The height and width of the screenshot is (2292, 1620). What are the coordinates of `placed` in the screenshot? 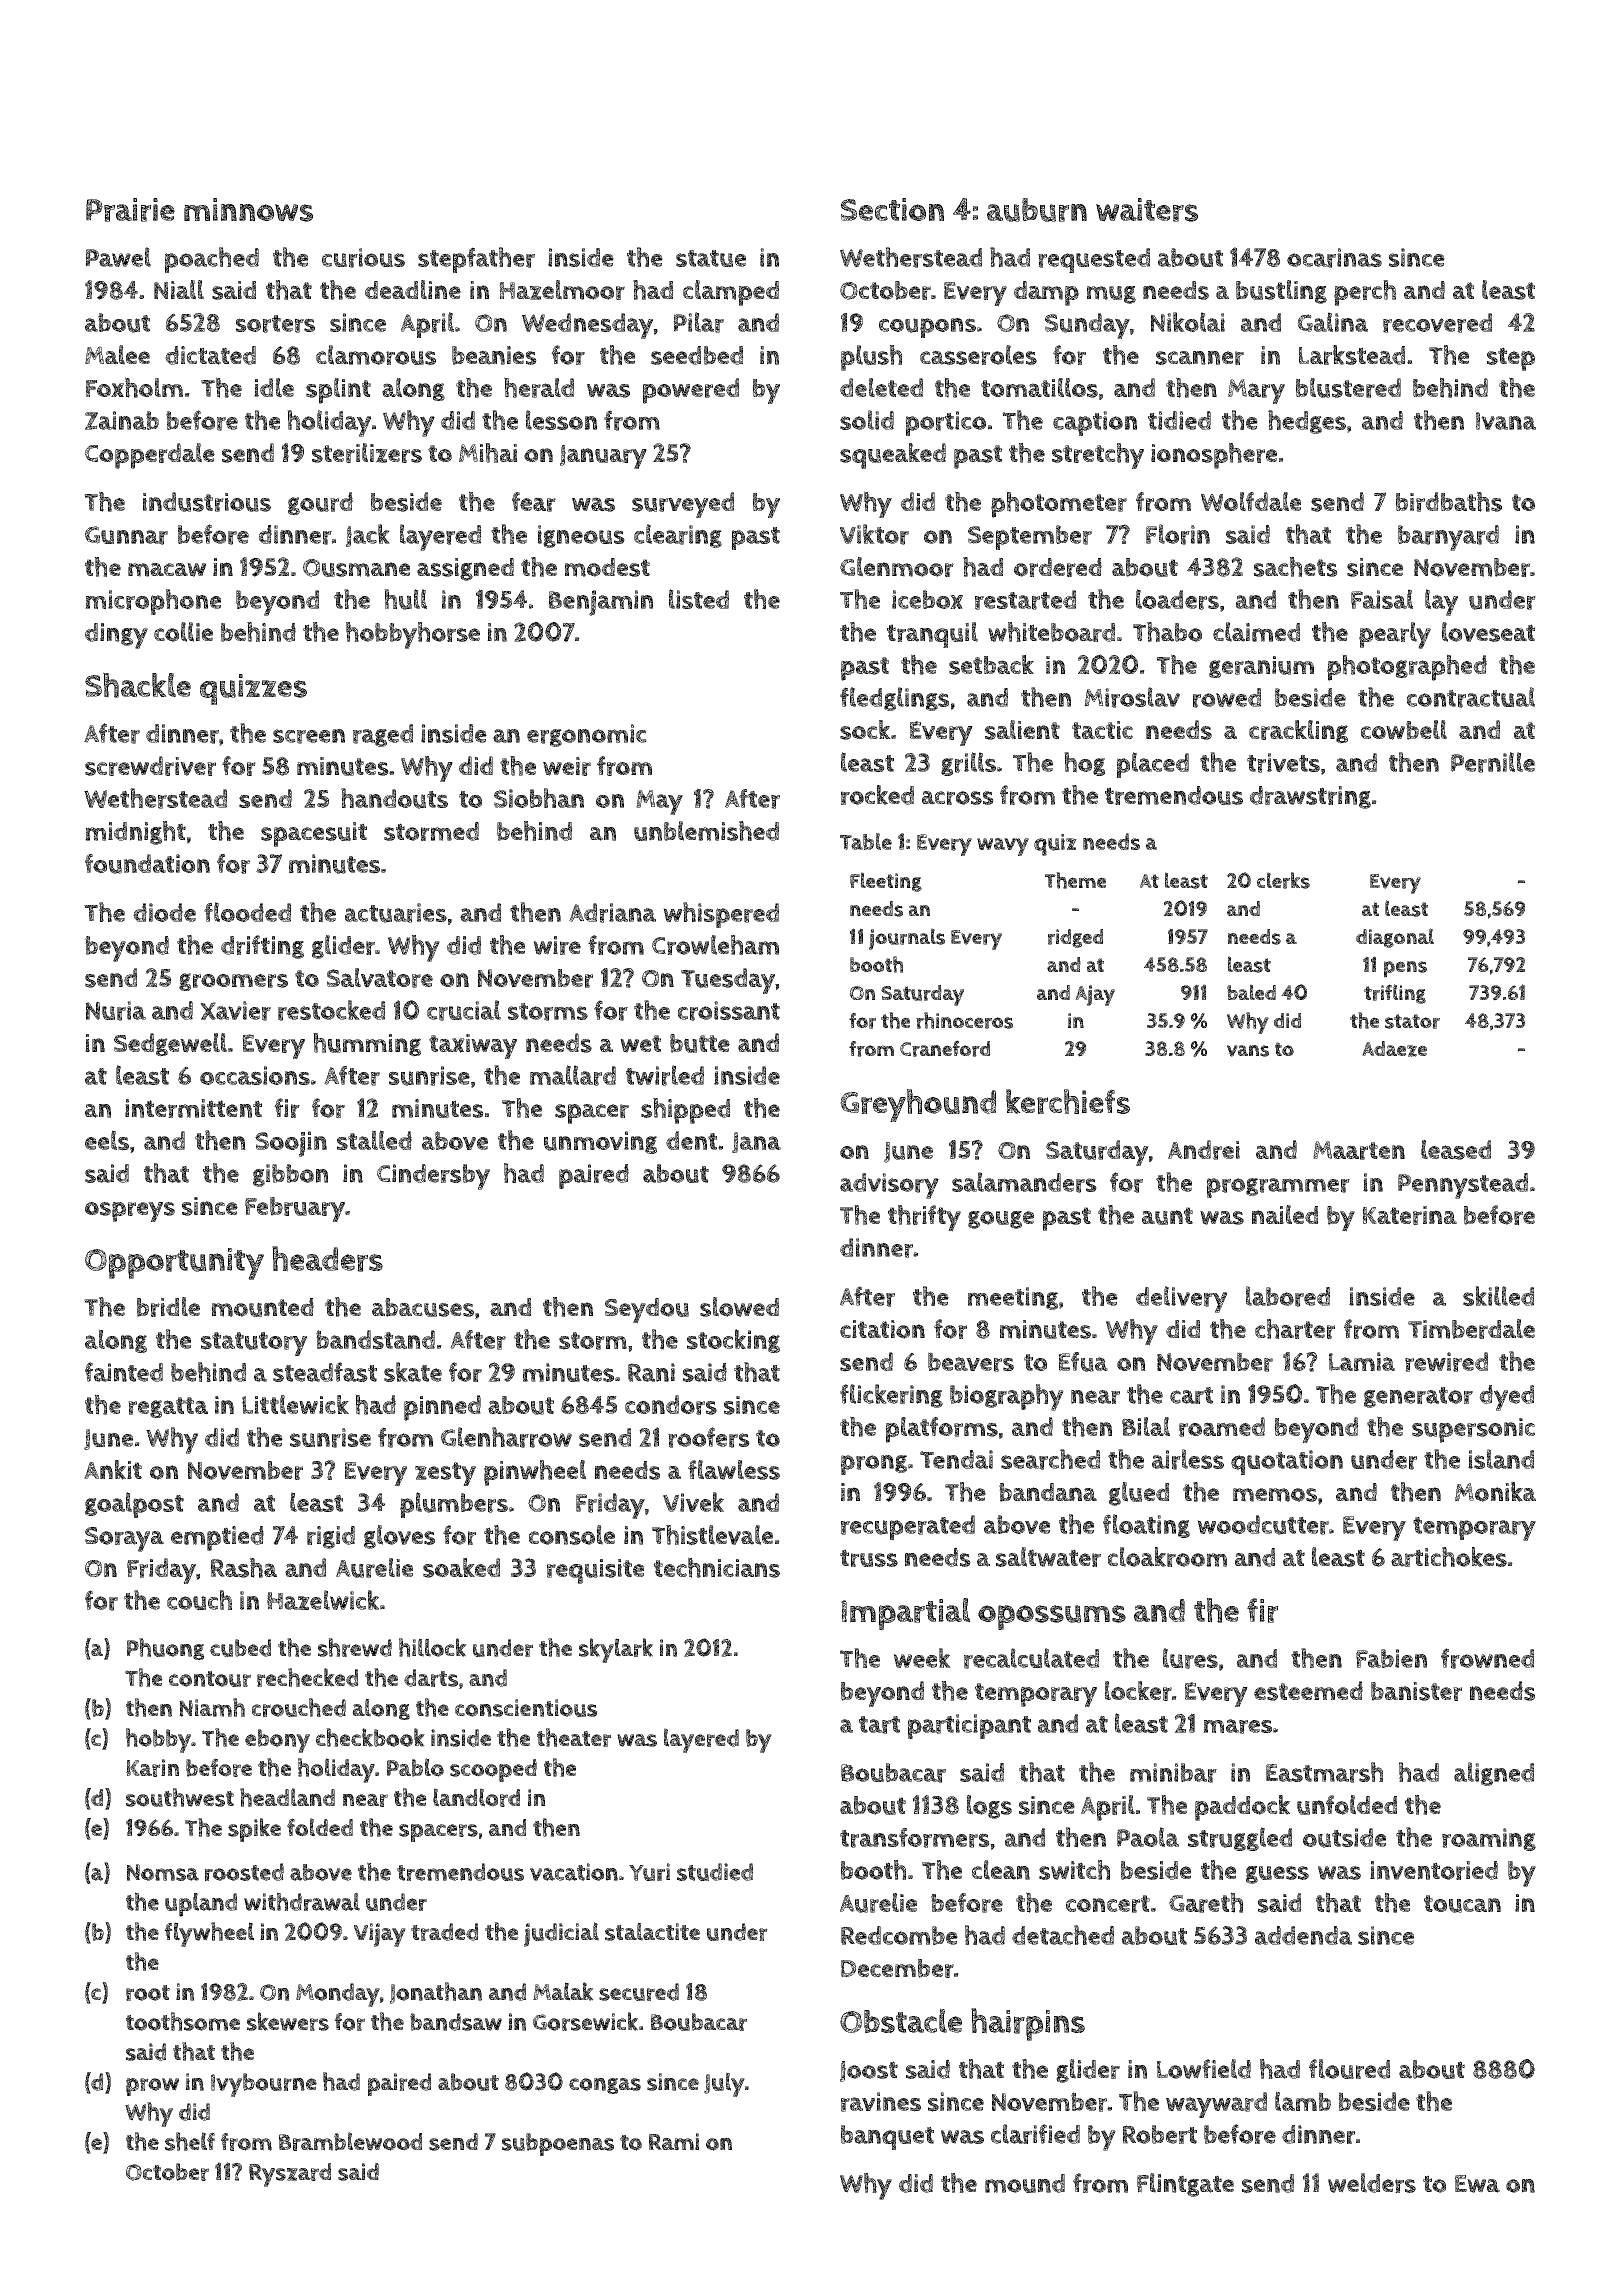 It's located at (1153, 765).
